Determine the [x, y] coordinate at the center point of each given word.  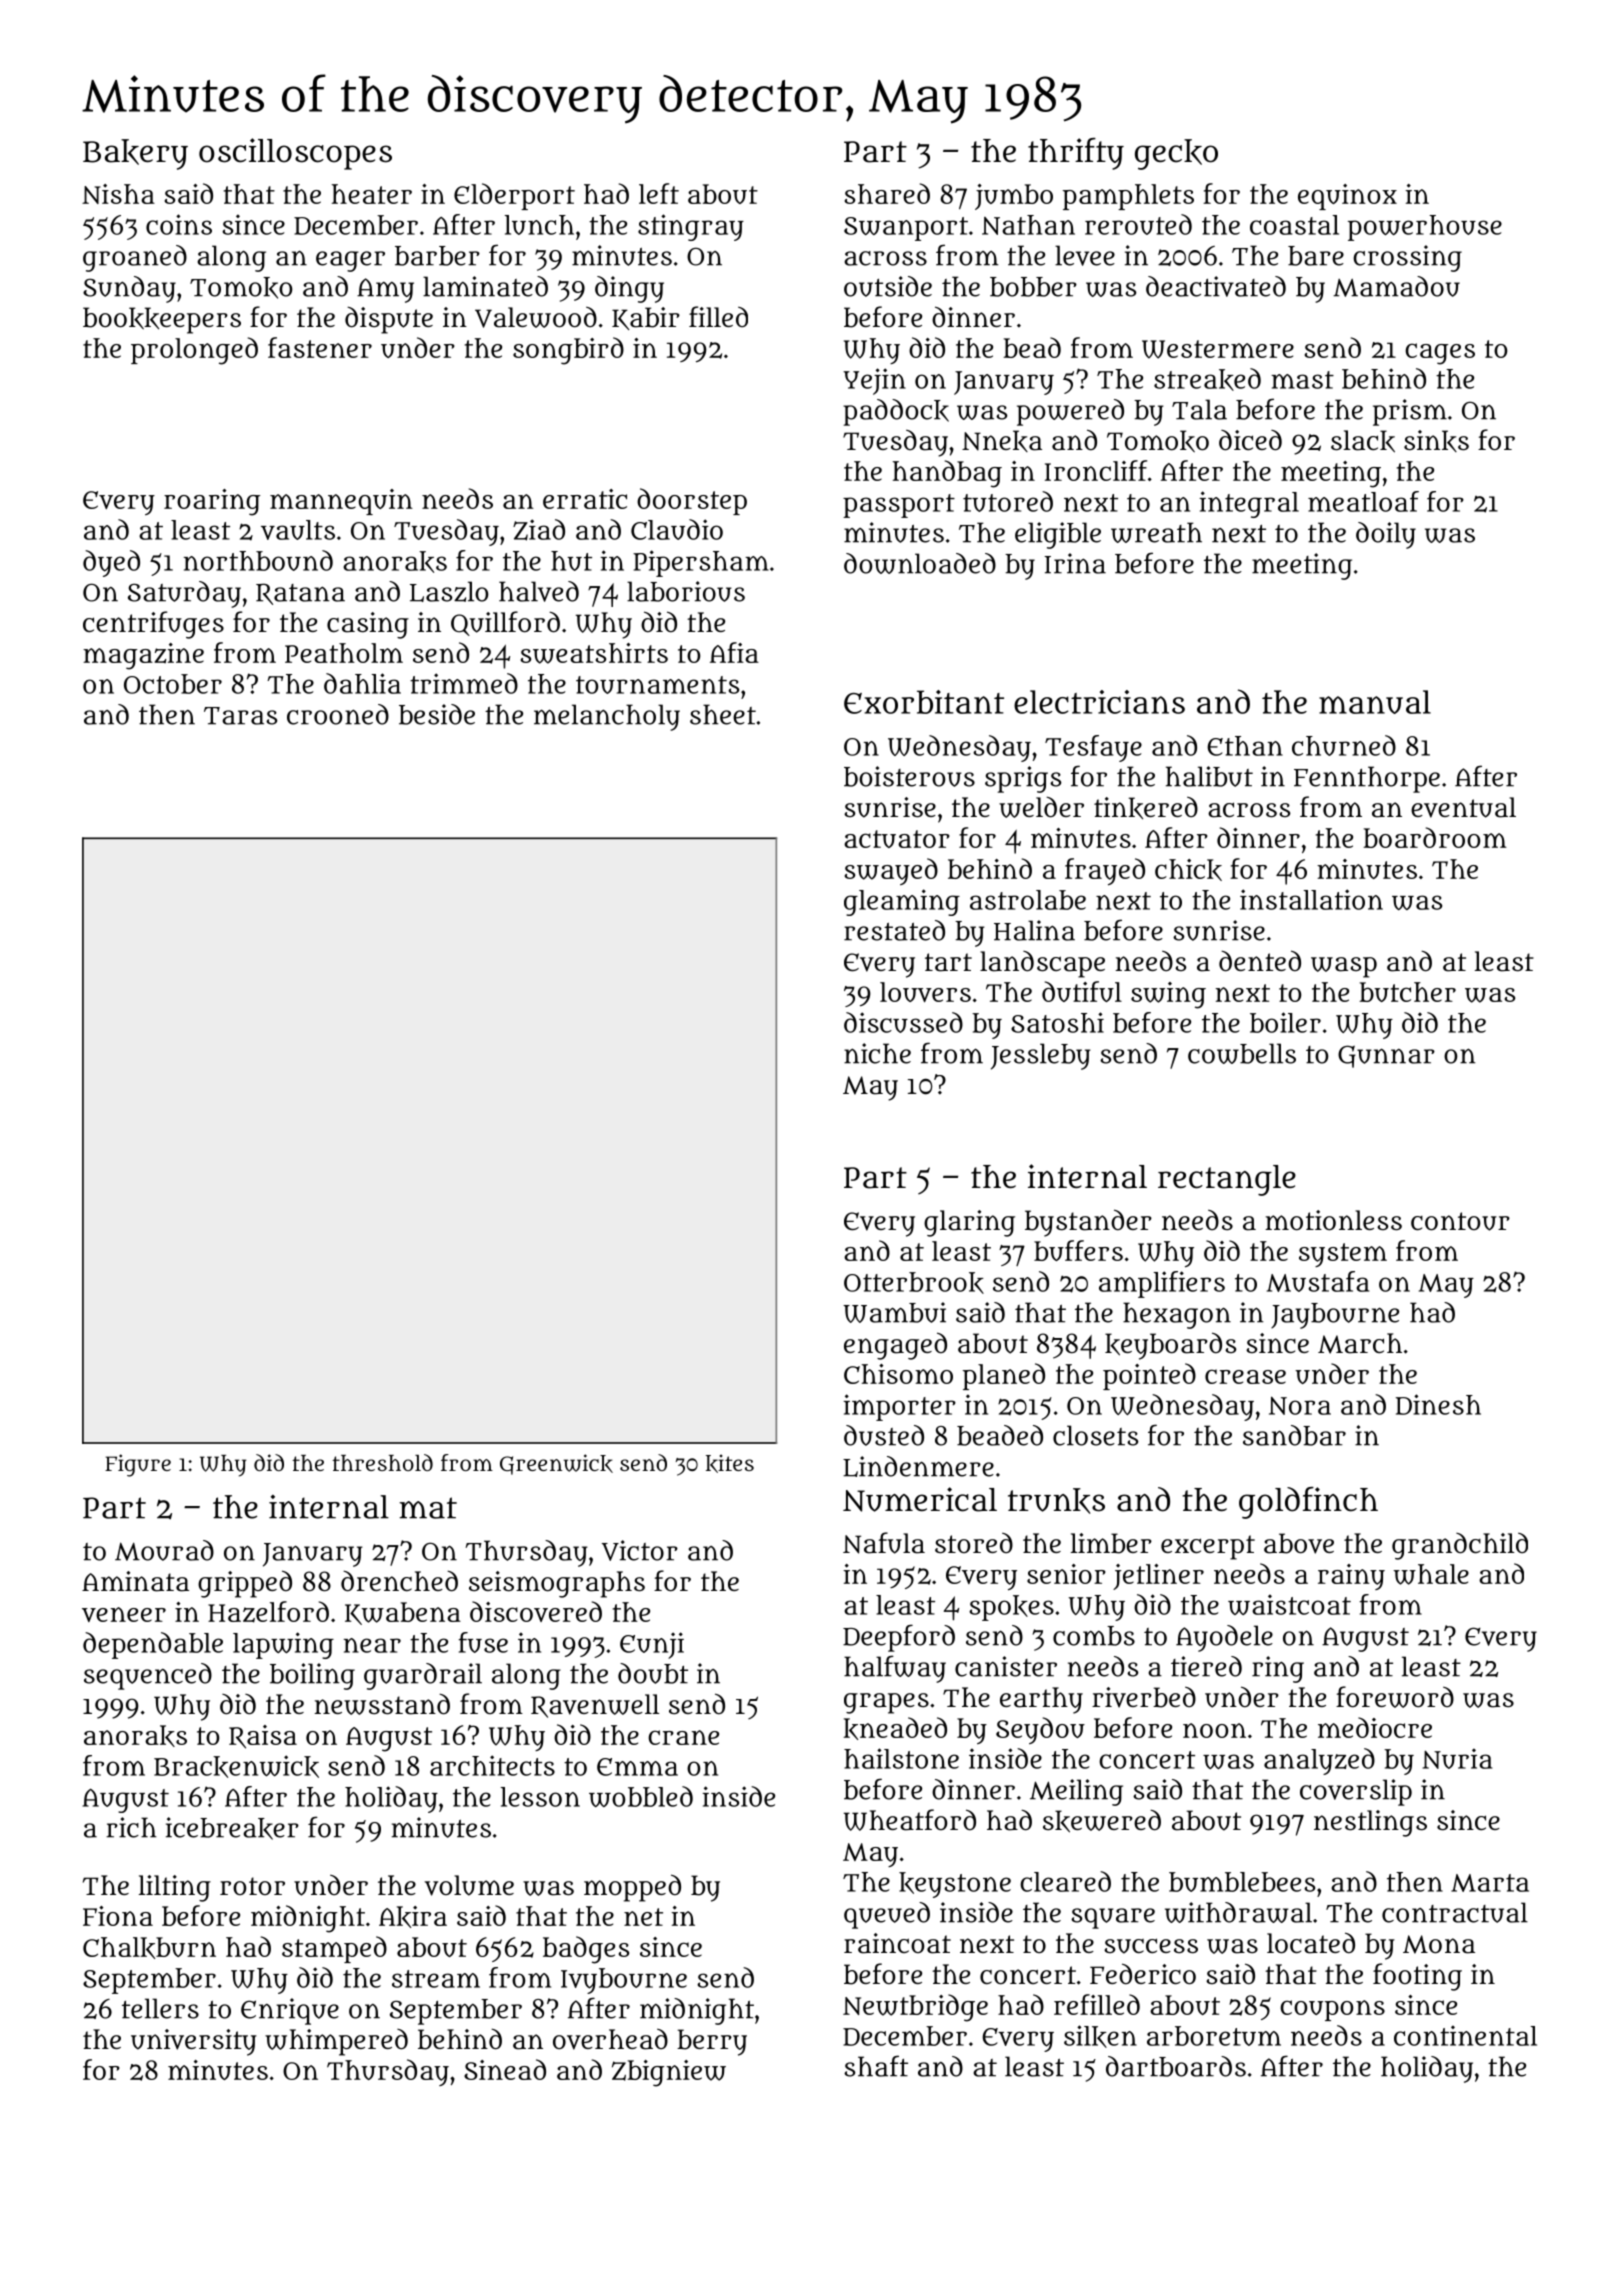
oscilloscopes [295, 154]
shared [887, 193]
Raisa [263, 1737]
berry [712, 2042]
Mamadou [1396, 286]
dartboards [1176, 2066]
